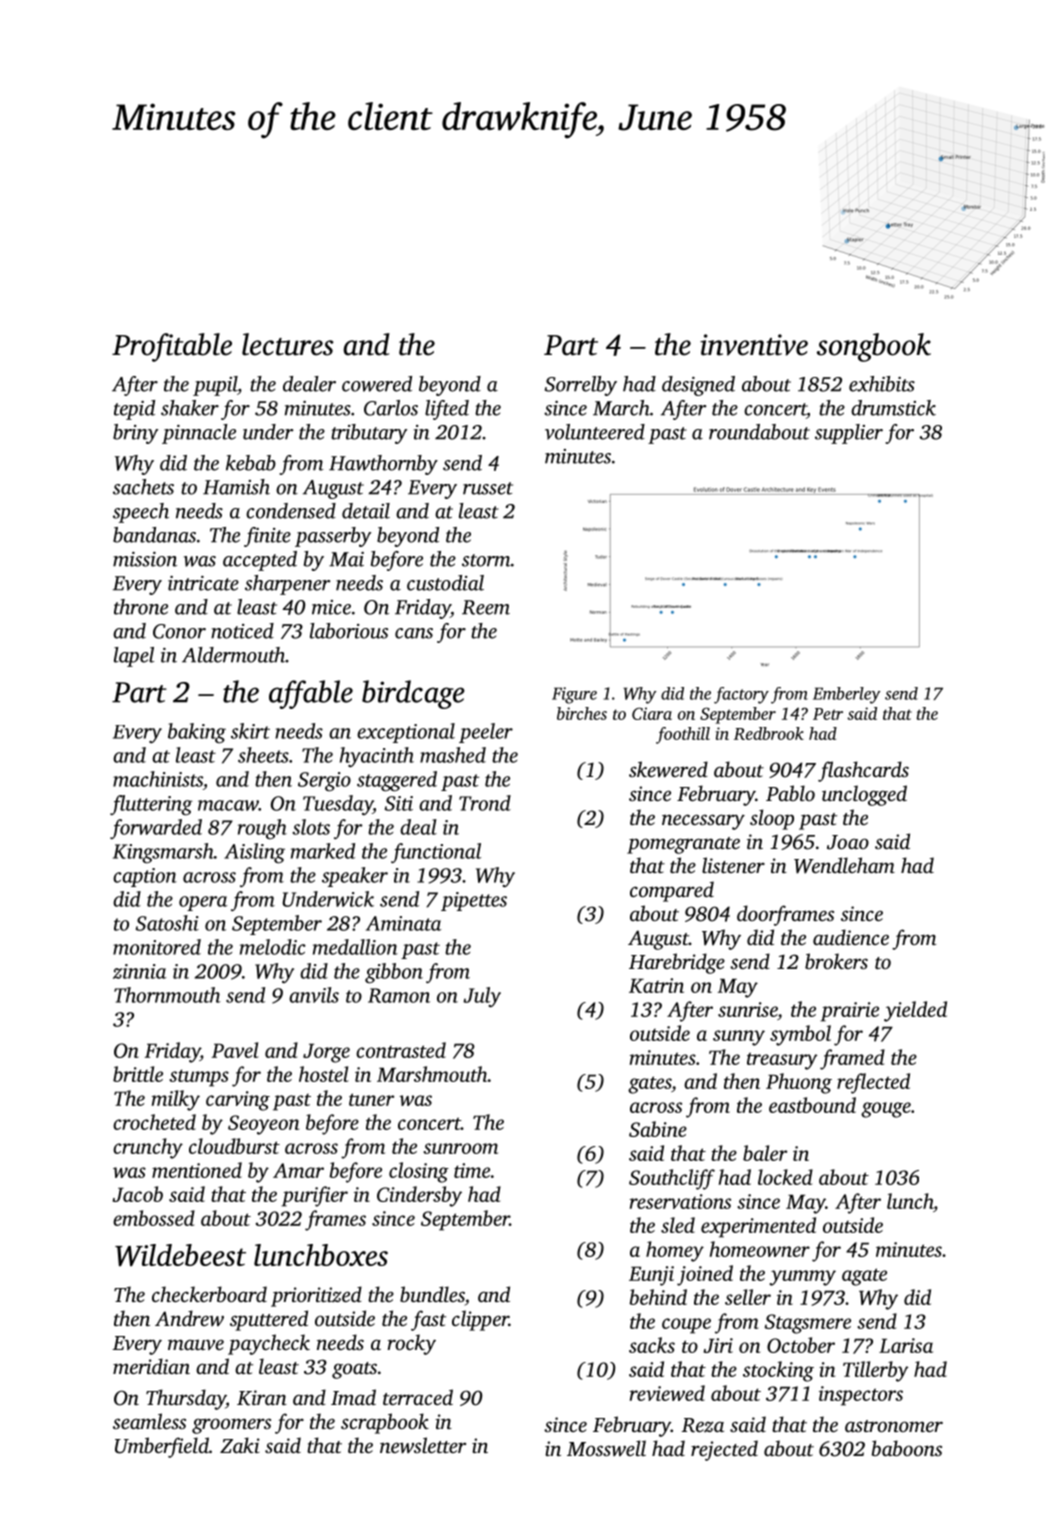 The width and height of the screenshot is (1063, 1539). Describe the element at coordinates (672, 891) in the screenshot. I see `compared` at that location.
